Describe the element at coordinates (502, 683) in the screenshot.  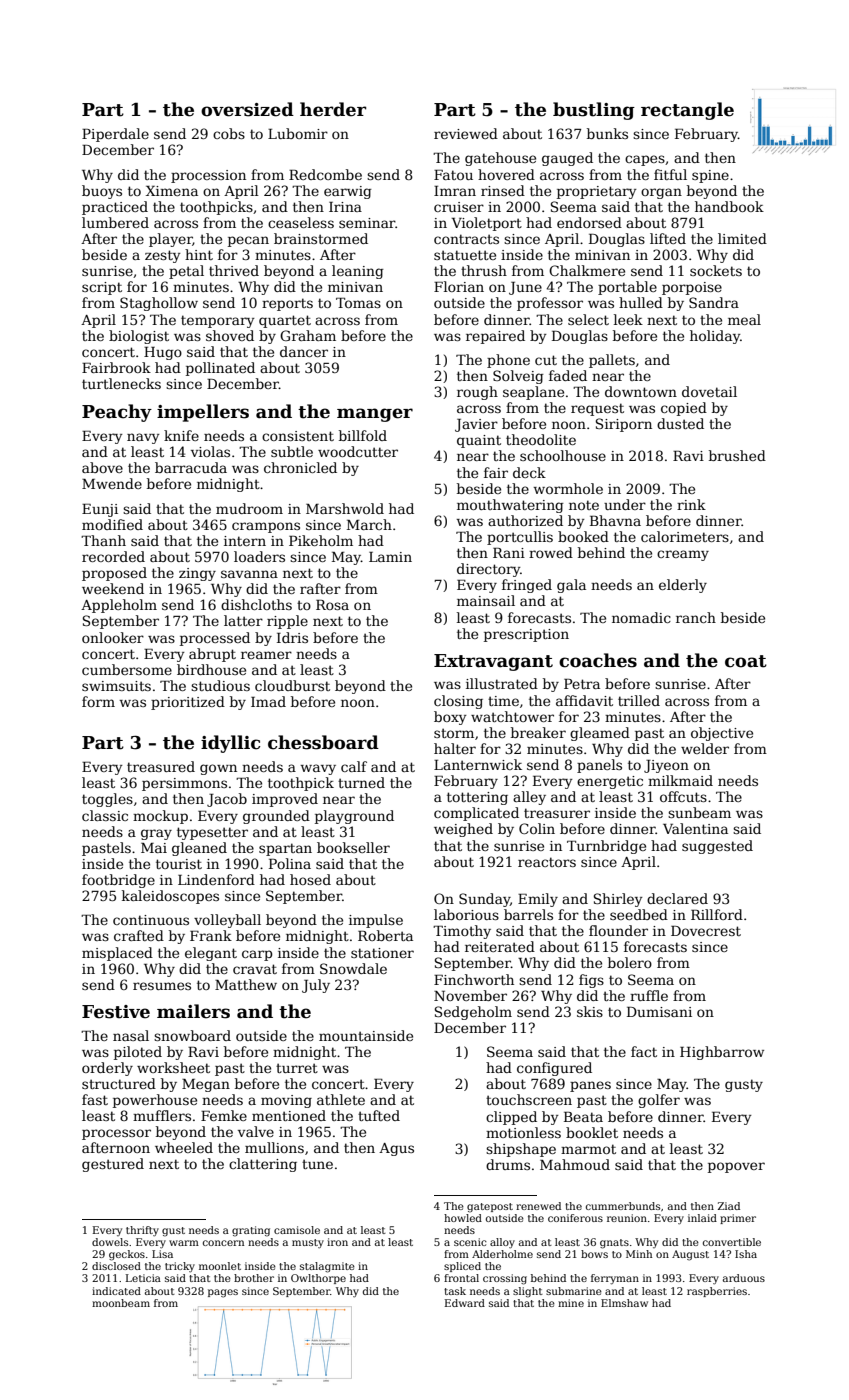
I see `illustrated` at that location.
